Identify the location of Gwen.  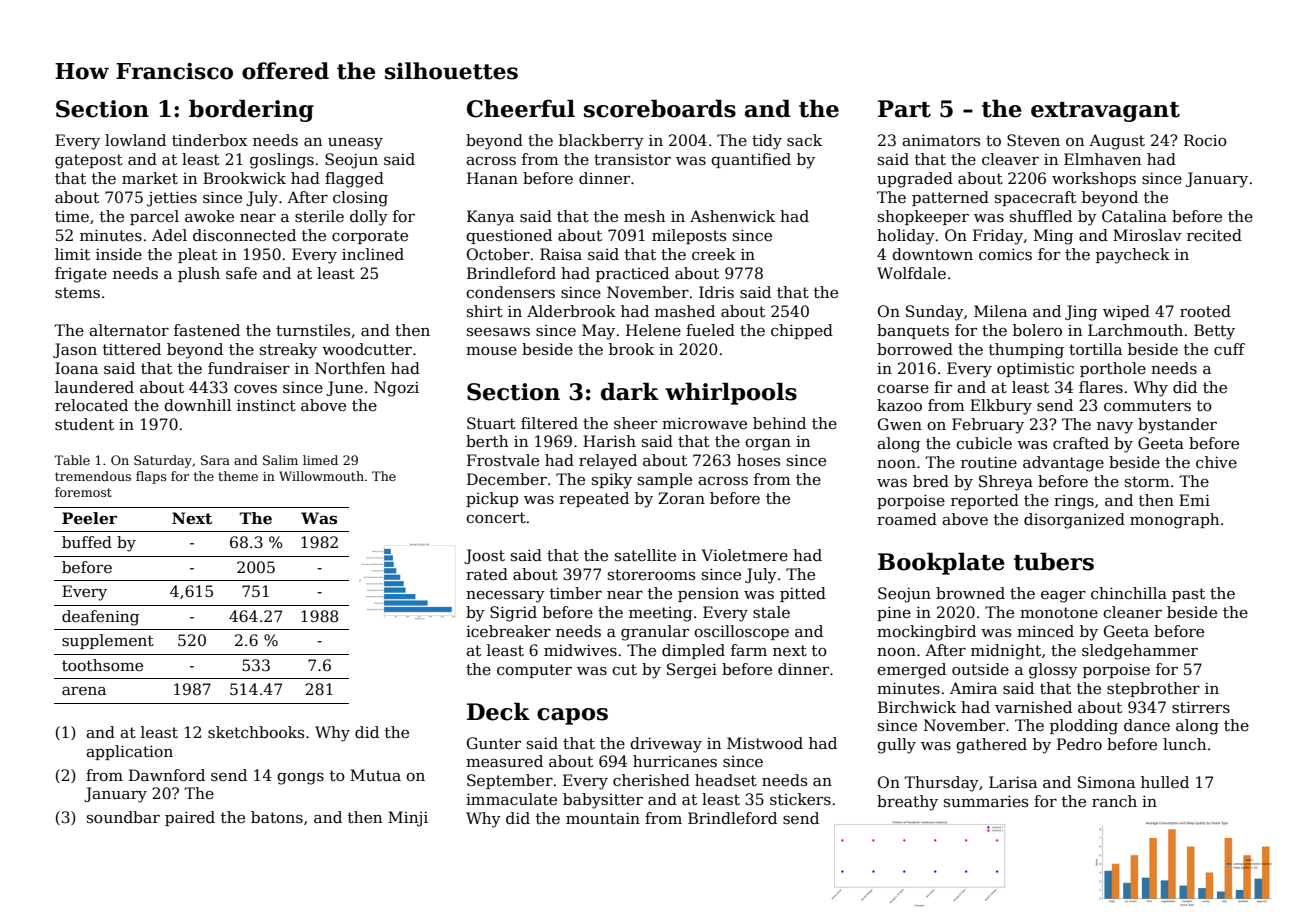
(900, 424).
